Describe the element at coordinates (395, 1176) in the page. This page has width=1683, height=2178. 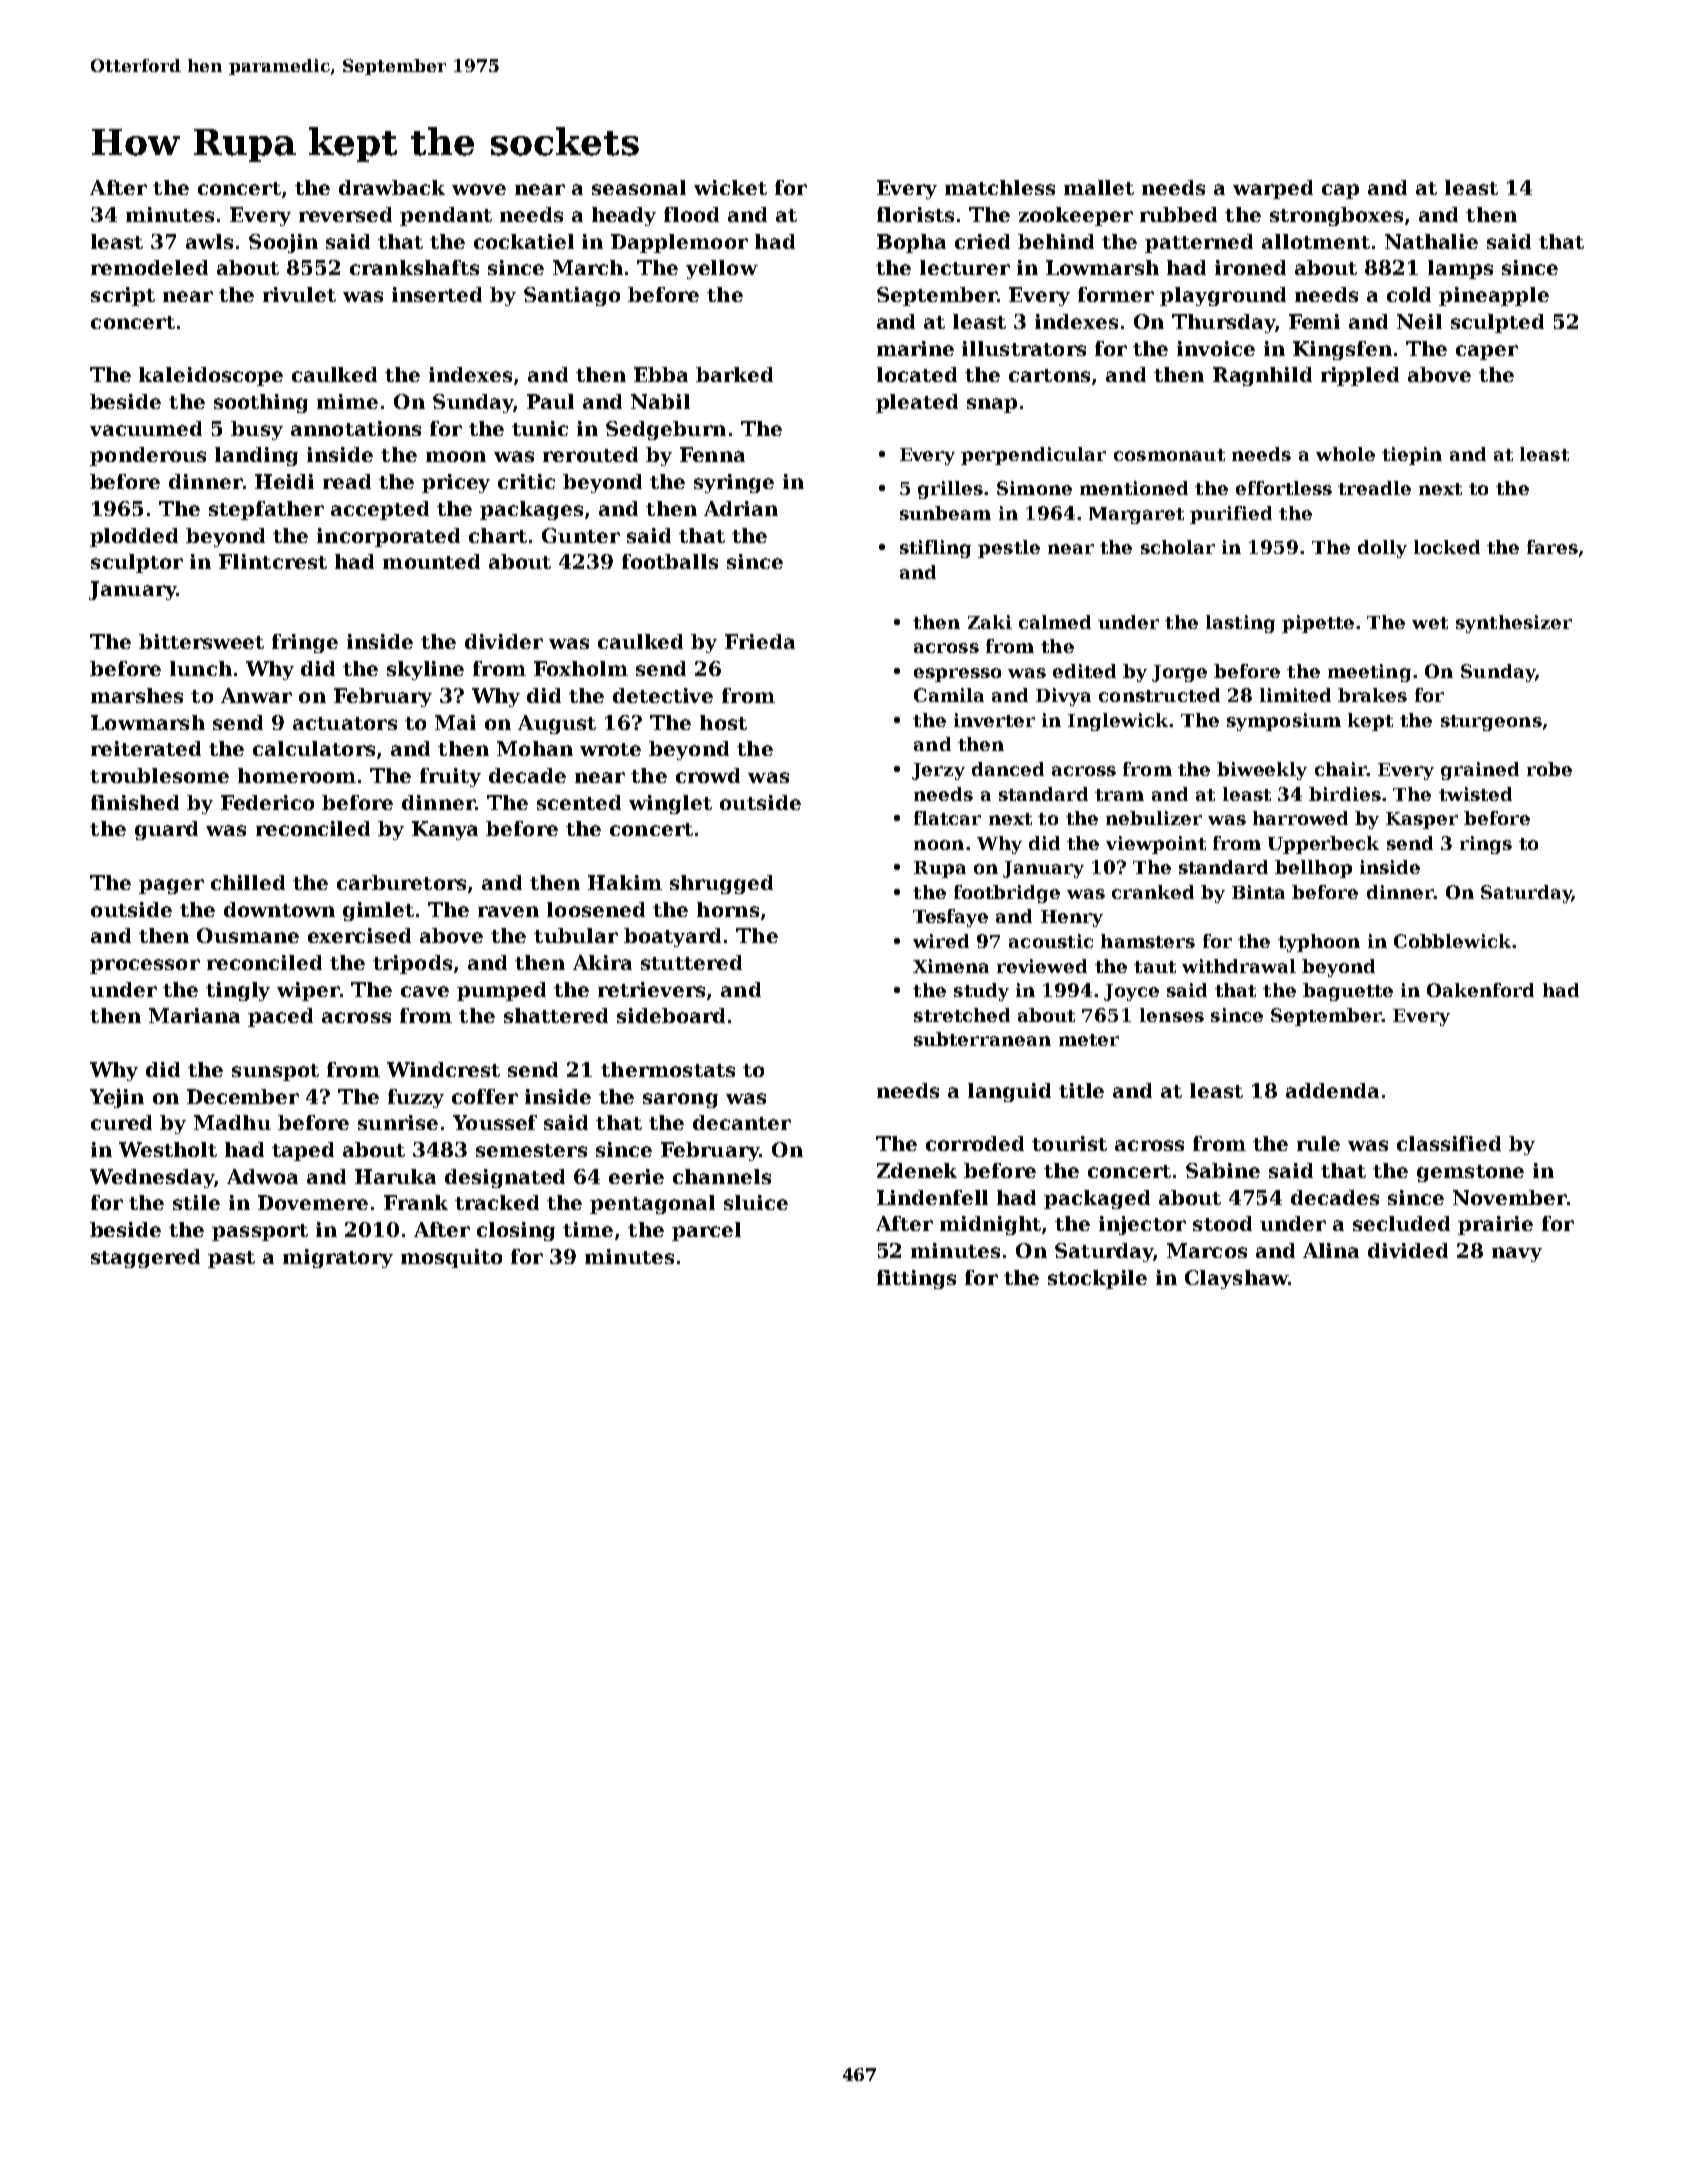
I see `Haruka` at that location.
